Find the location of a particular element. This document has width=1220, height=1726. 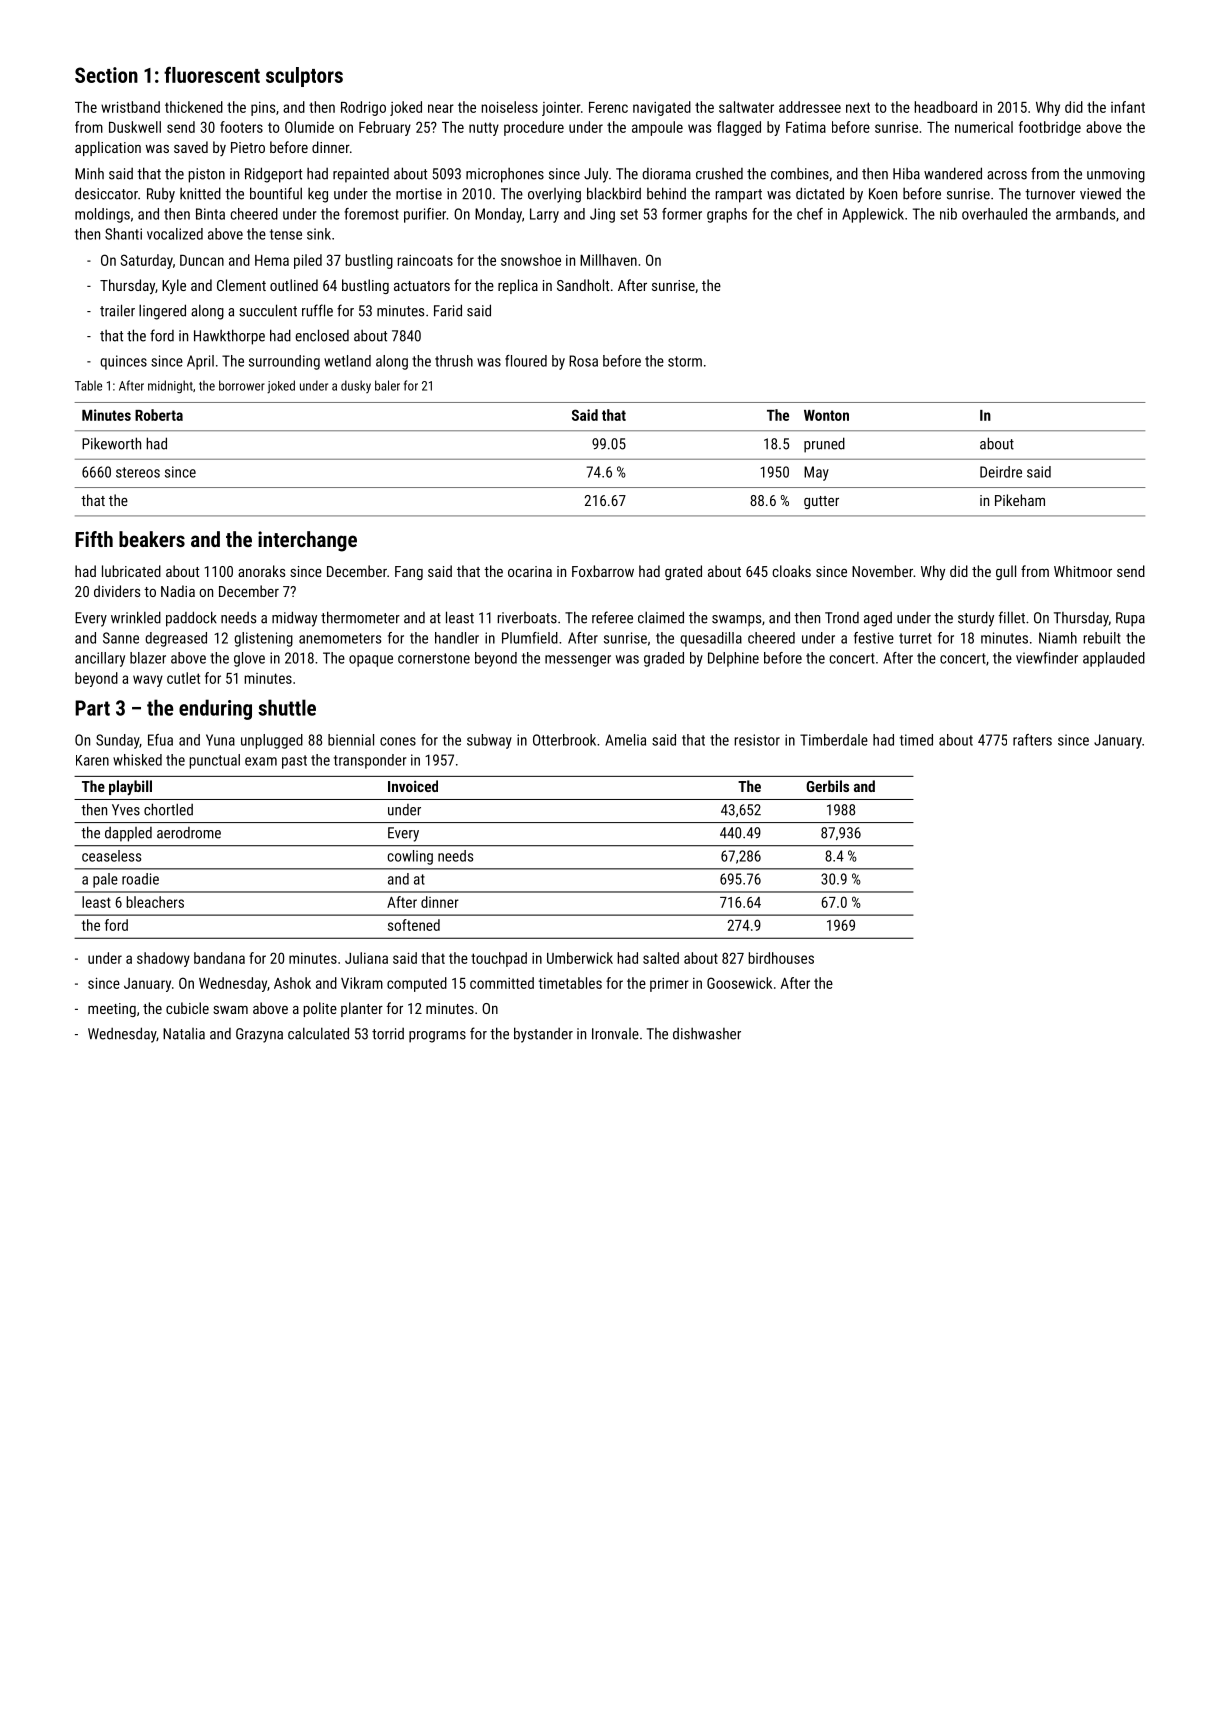

keg is located at coordinates (318, 195).
